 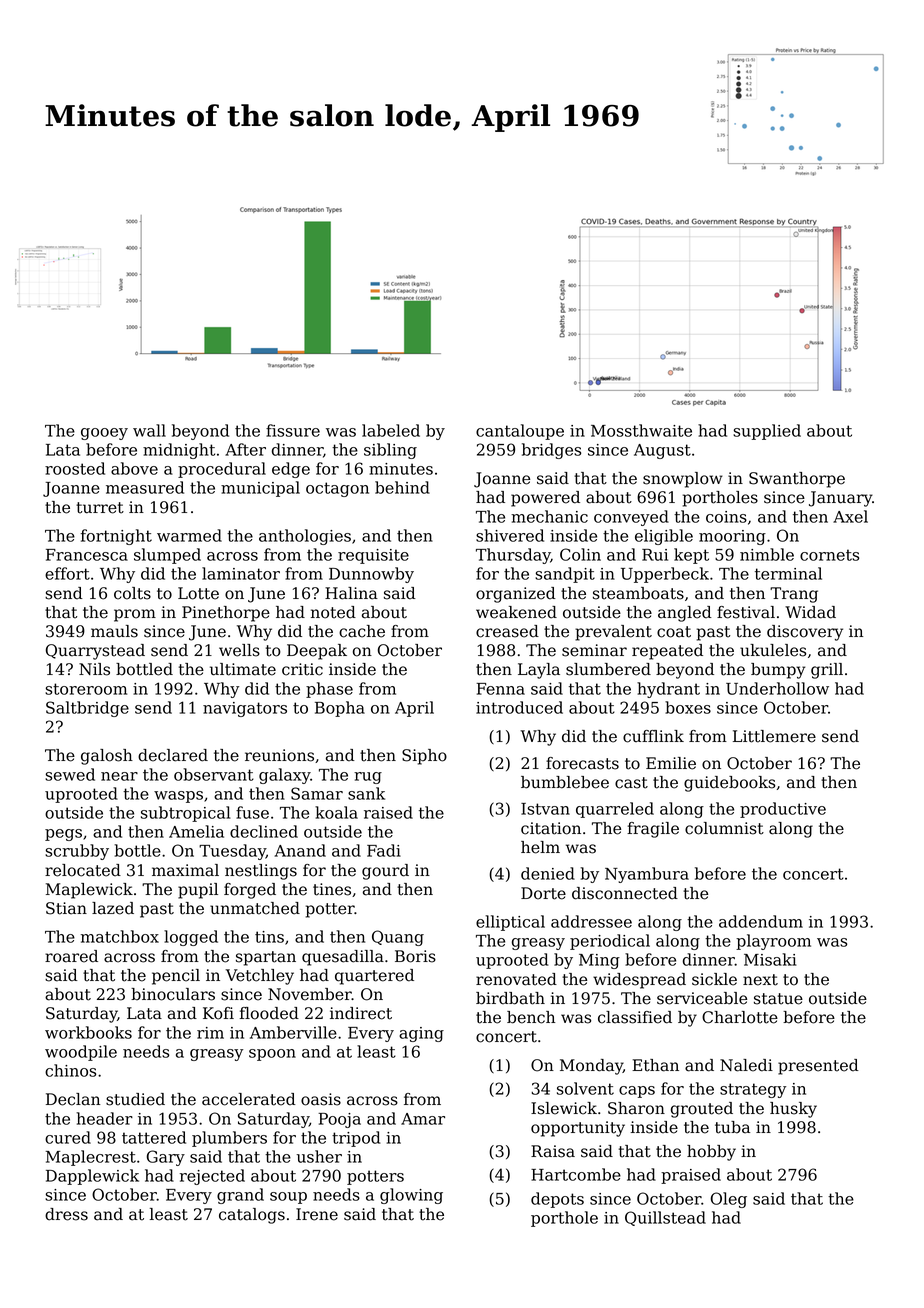 What do you see at coordinates (767, 432) in the image?
I see `supplied` at bounding box center [767, 432].
